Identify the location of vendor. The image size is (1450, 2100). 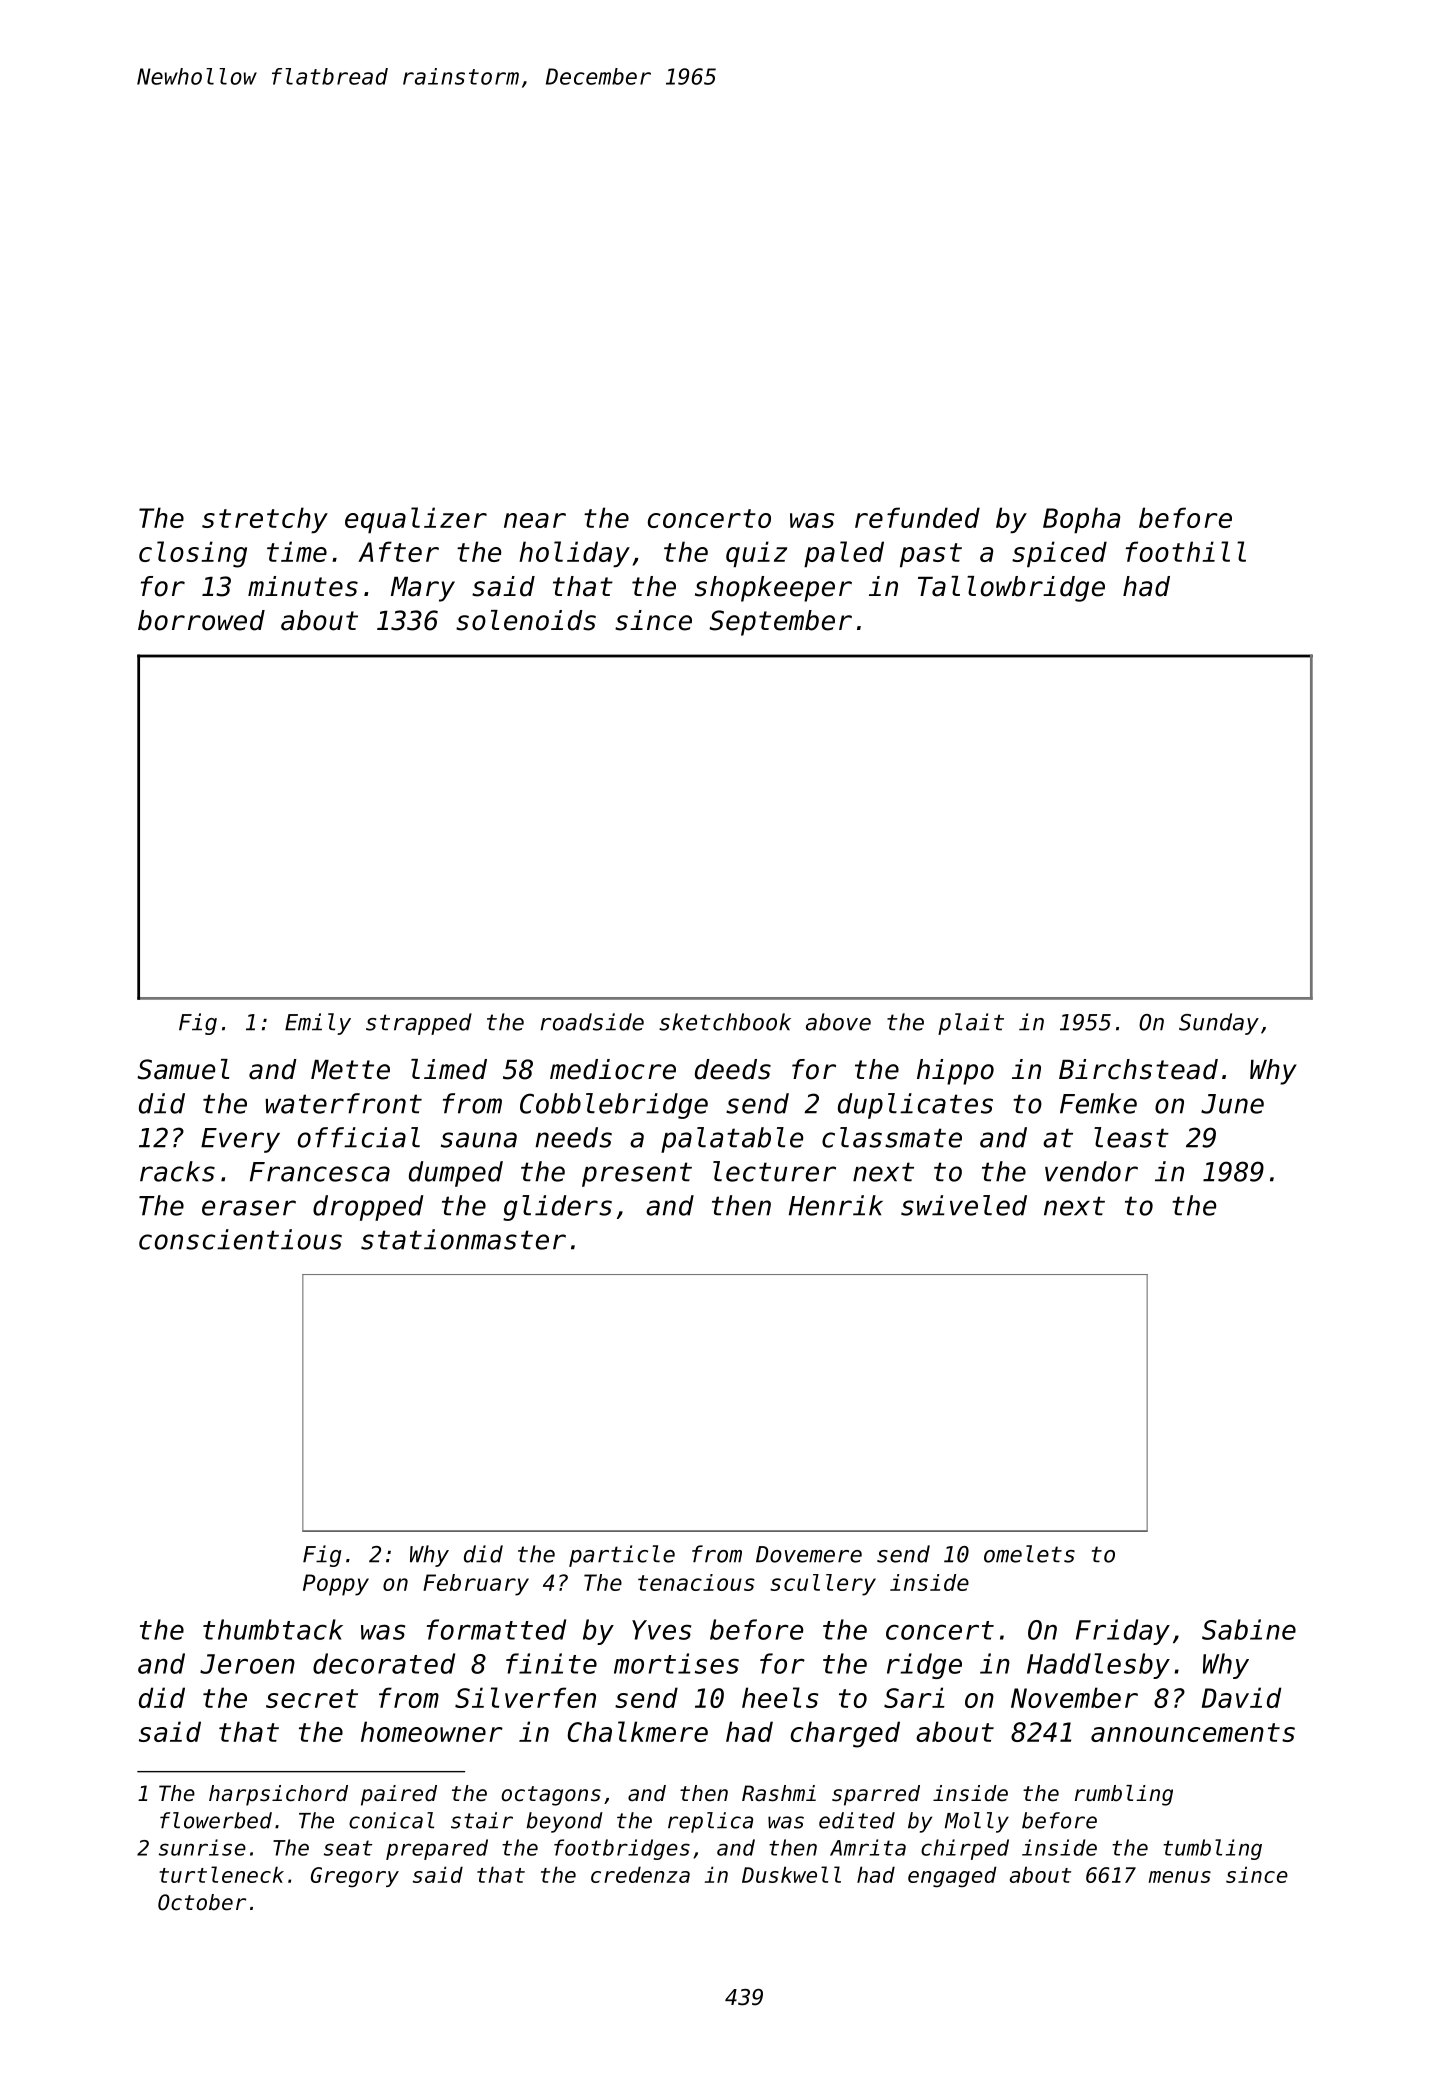
(1091, 1171).
